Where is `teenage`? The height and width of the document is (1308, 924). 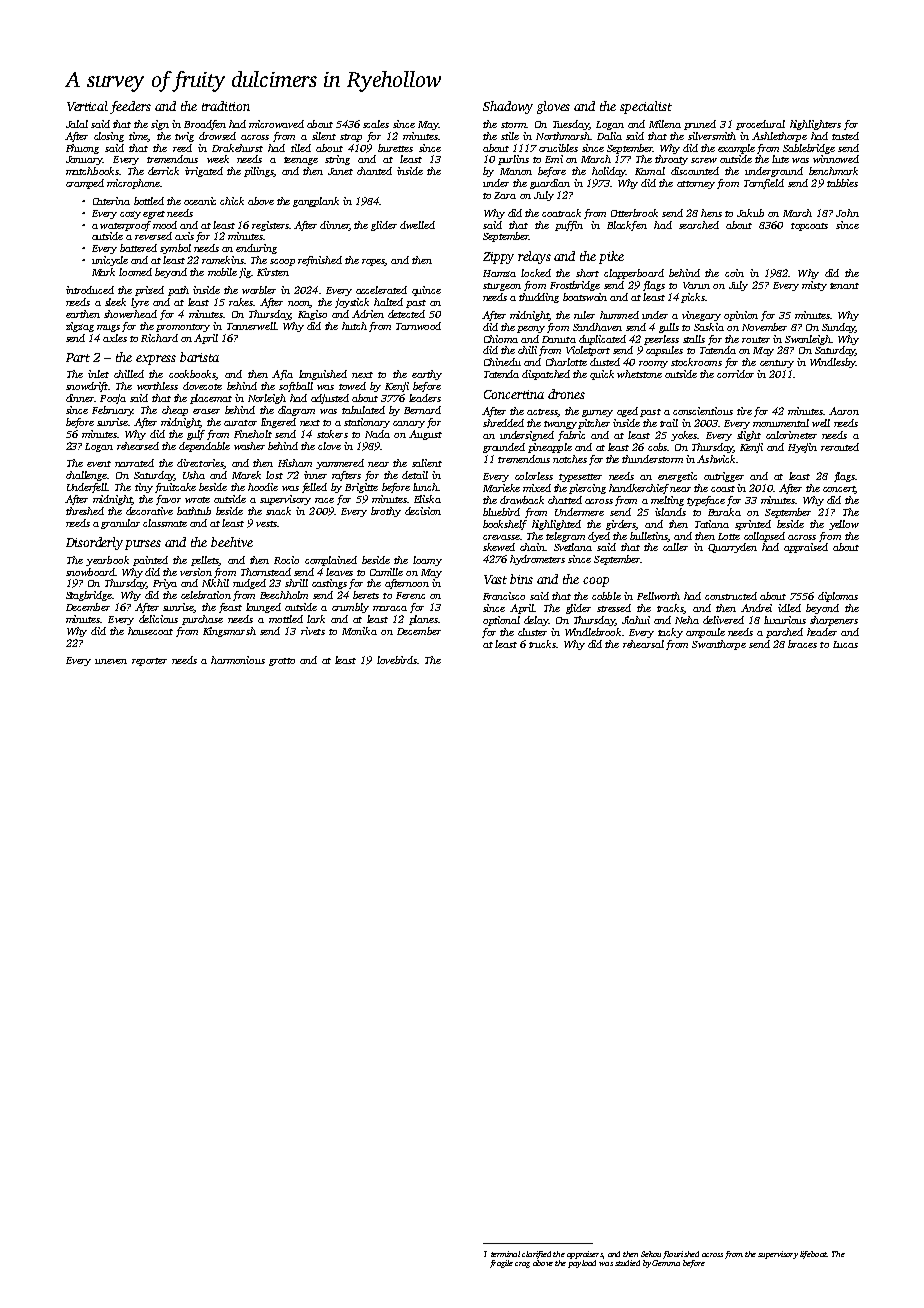
teenage is located at coordinates (301, 161).
